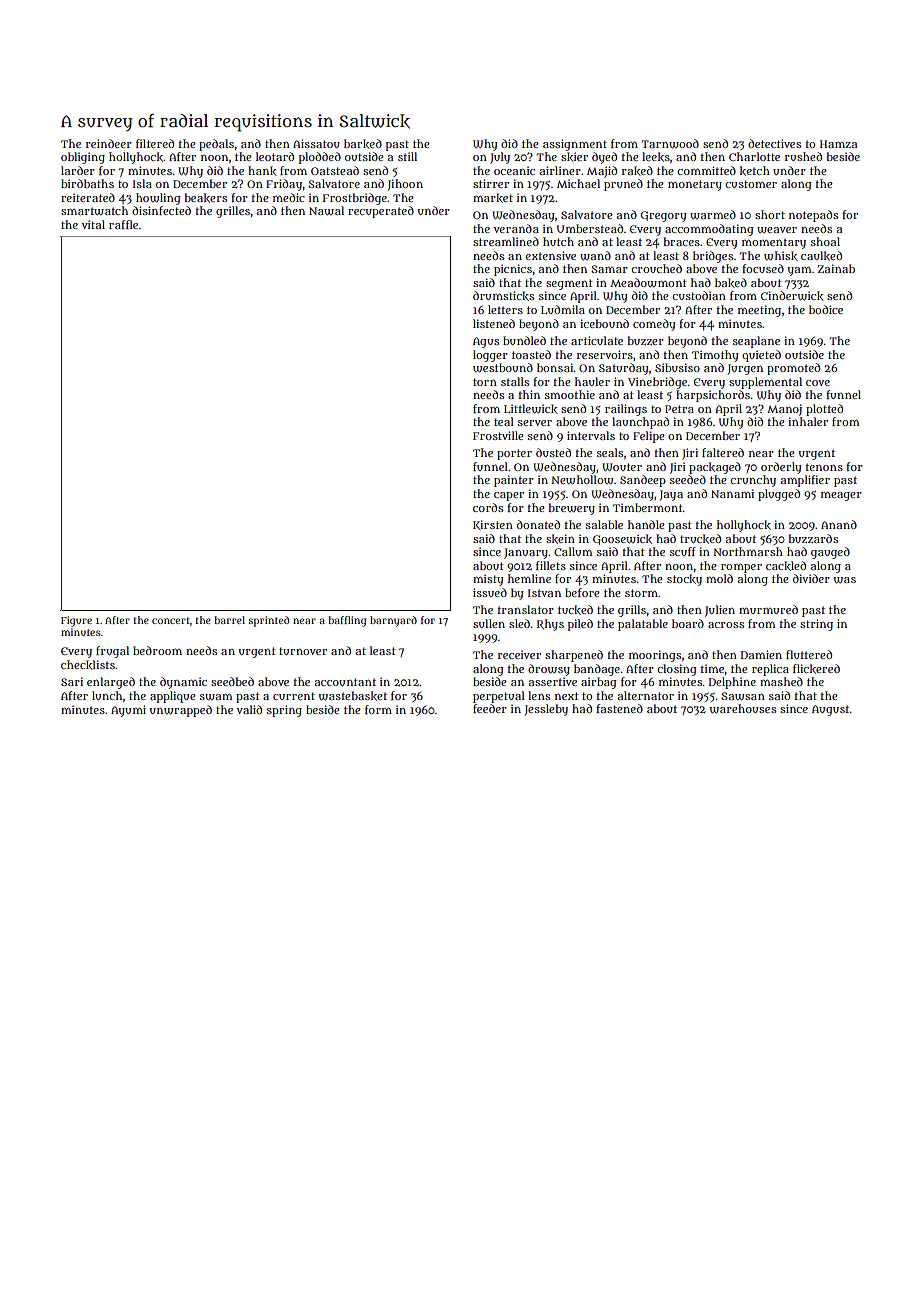 The image size is (924, 1308). I want to click on painter, so click(514, 481).
